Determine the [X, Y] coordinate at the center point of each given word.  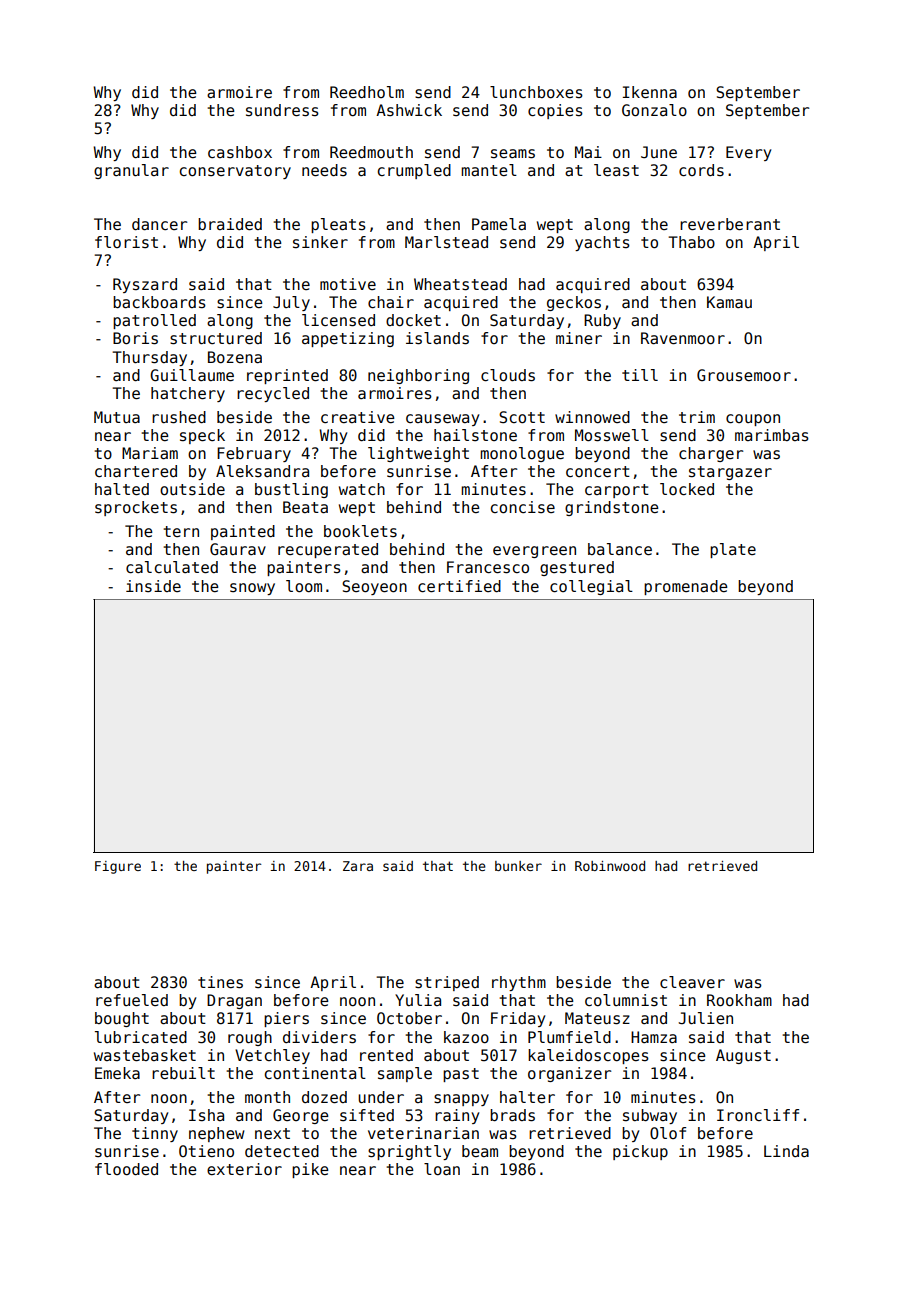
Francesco [488, 567]
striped [447, 983]
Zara [358, 866]
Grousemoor [744, 375]
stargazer [730, 473]
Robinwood [610, 866]
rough [250, 1038]
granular [131, 171]
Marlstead [446, 242]
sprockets [136, 508]
